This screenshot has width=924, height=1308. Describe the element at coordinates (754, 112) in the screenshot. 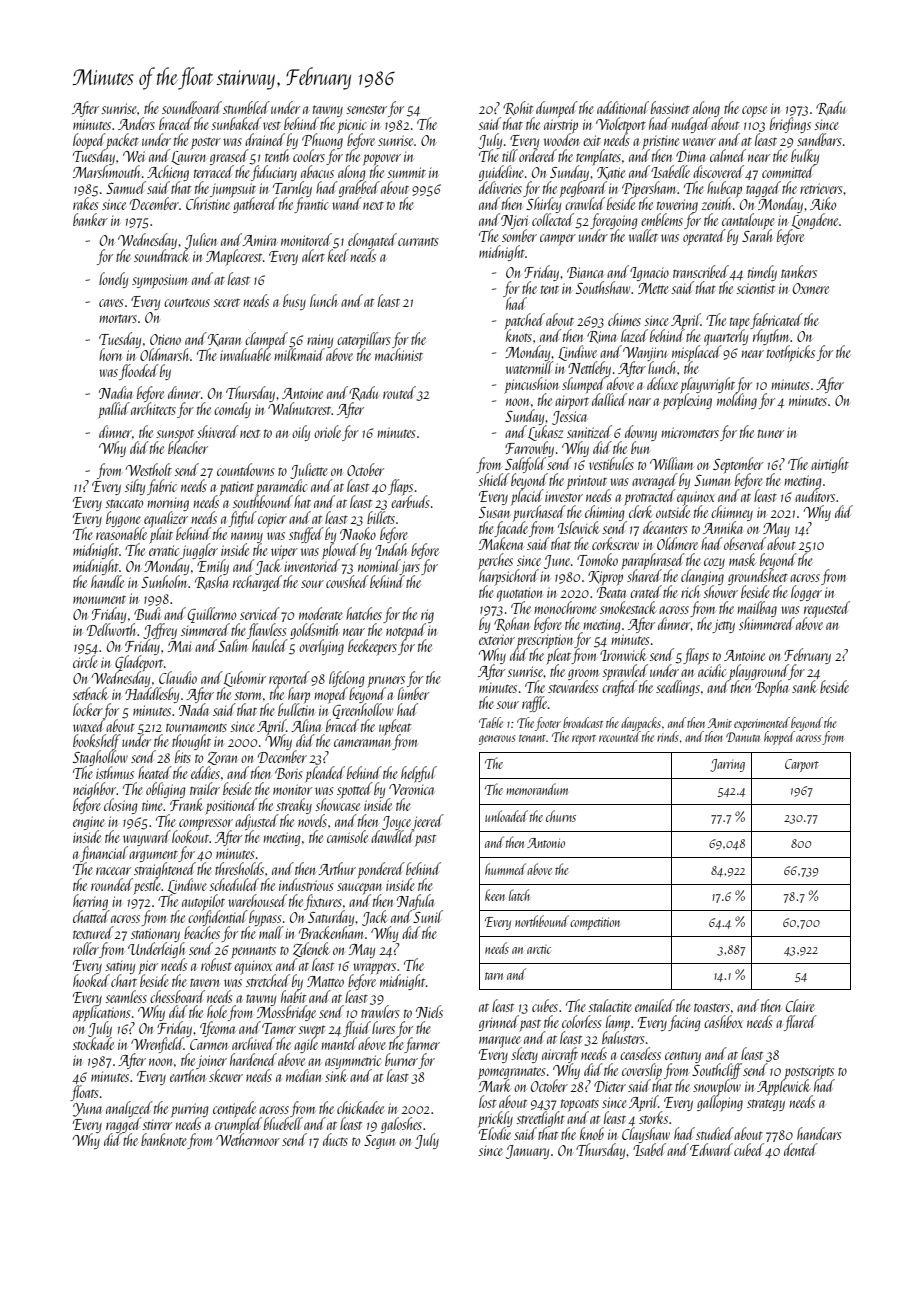

I see `copse` at that location.
